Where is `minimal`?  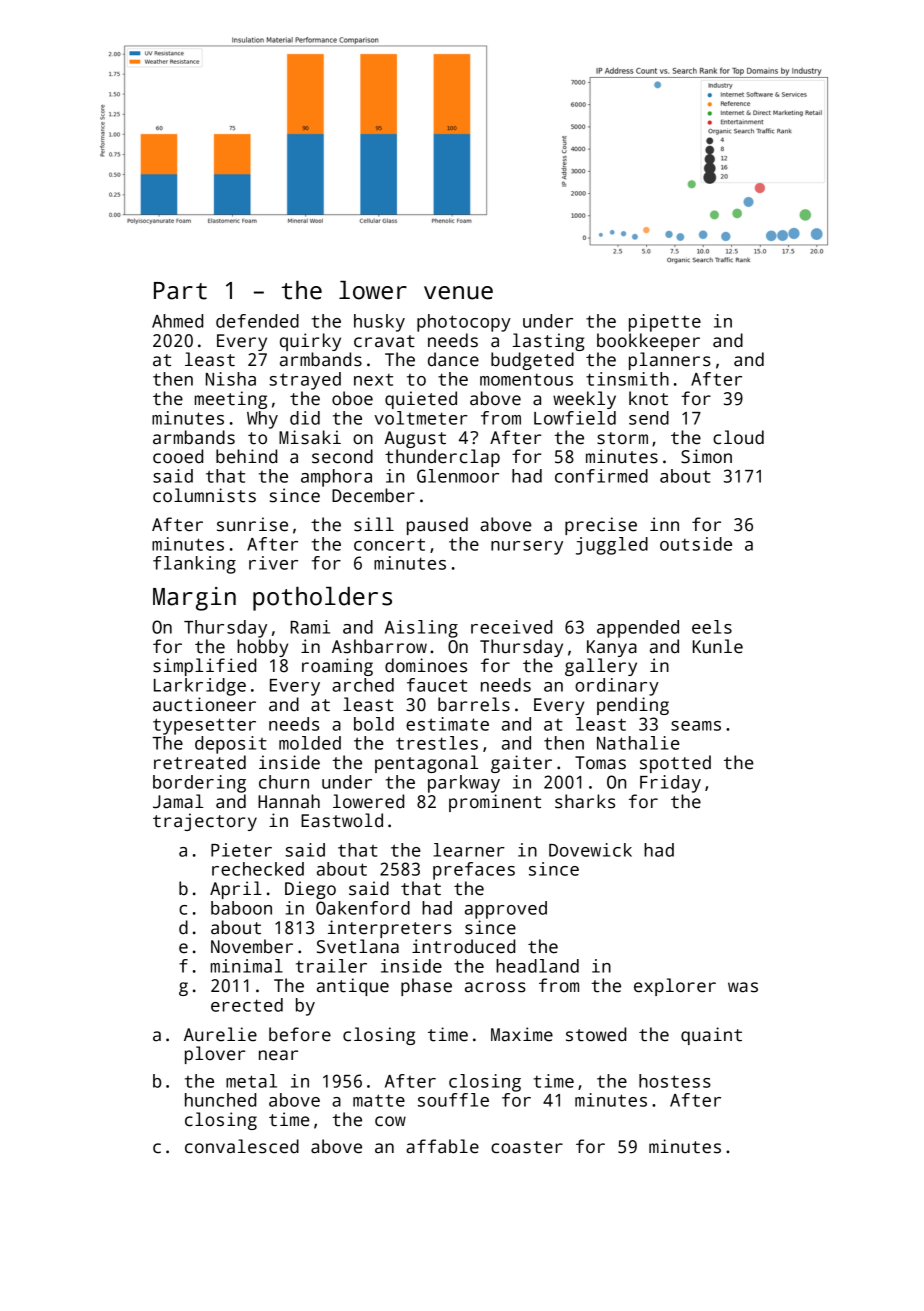 minimal is located at coordinates (247, 966).
